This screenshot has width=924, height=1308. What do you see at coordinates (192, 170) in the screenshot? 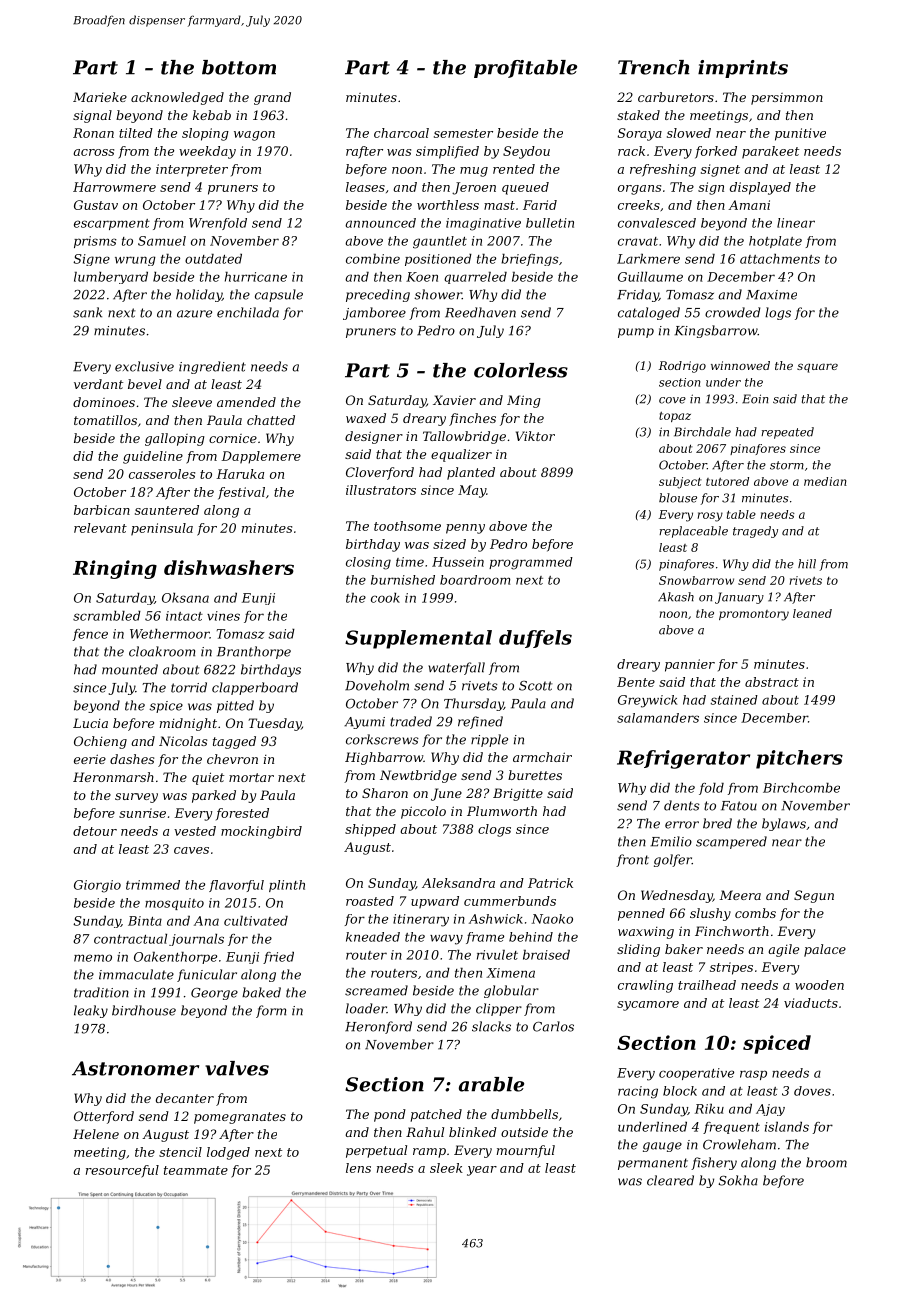
I see `interpreter` at bounding box center [192, 170].
